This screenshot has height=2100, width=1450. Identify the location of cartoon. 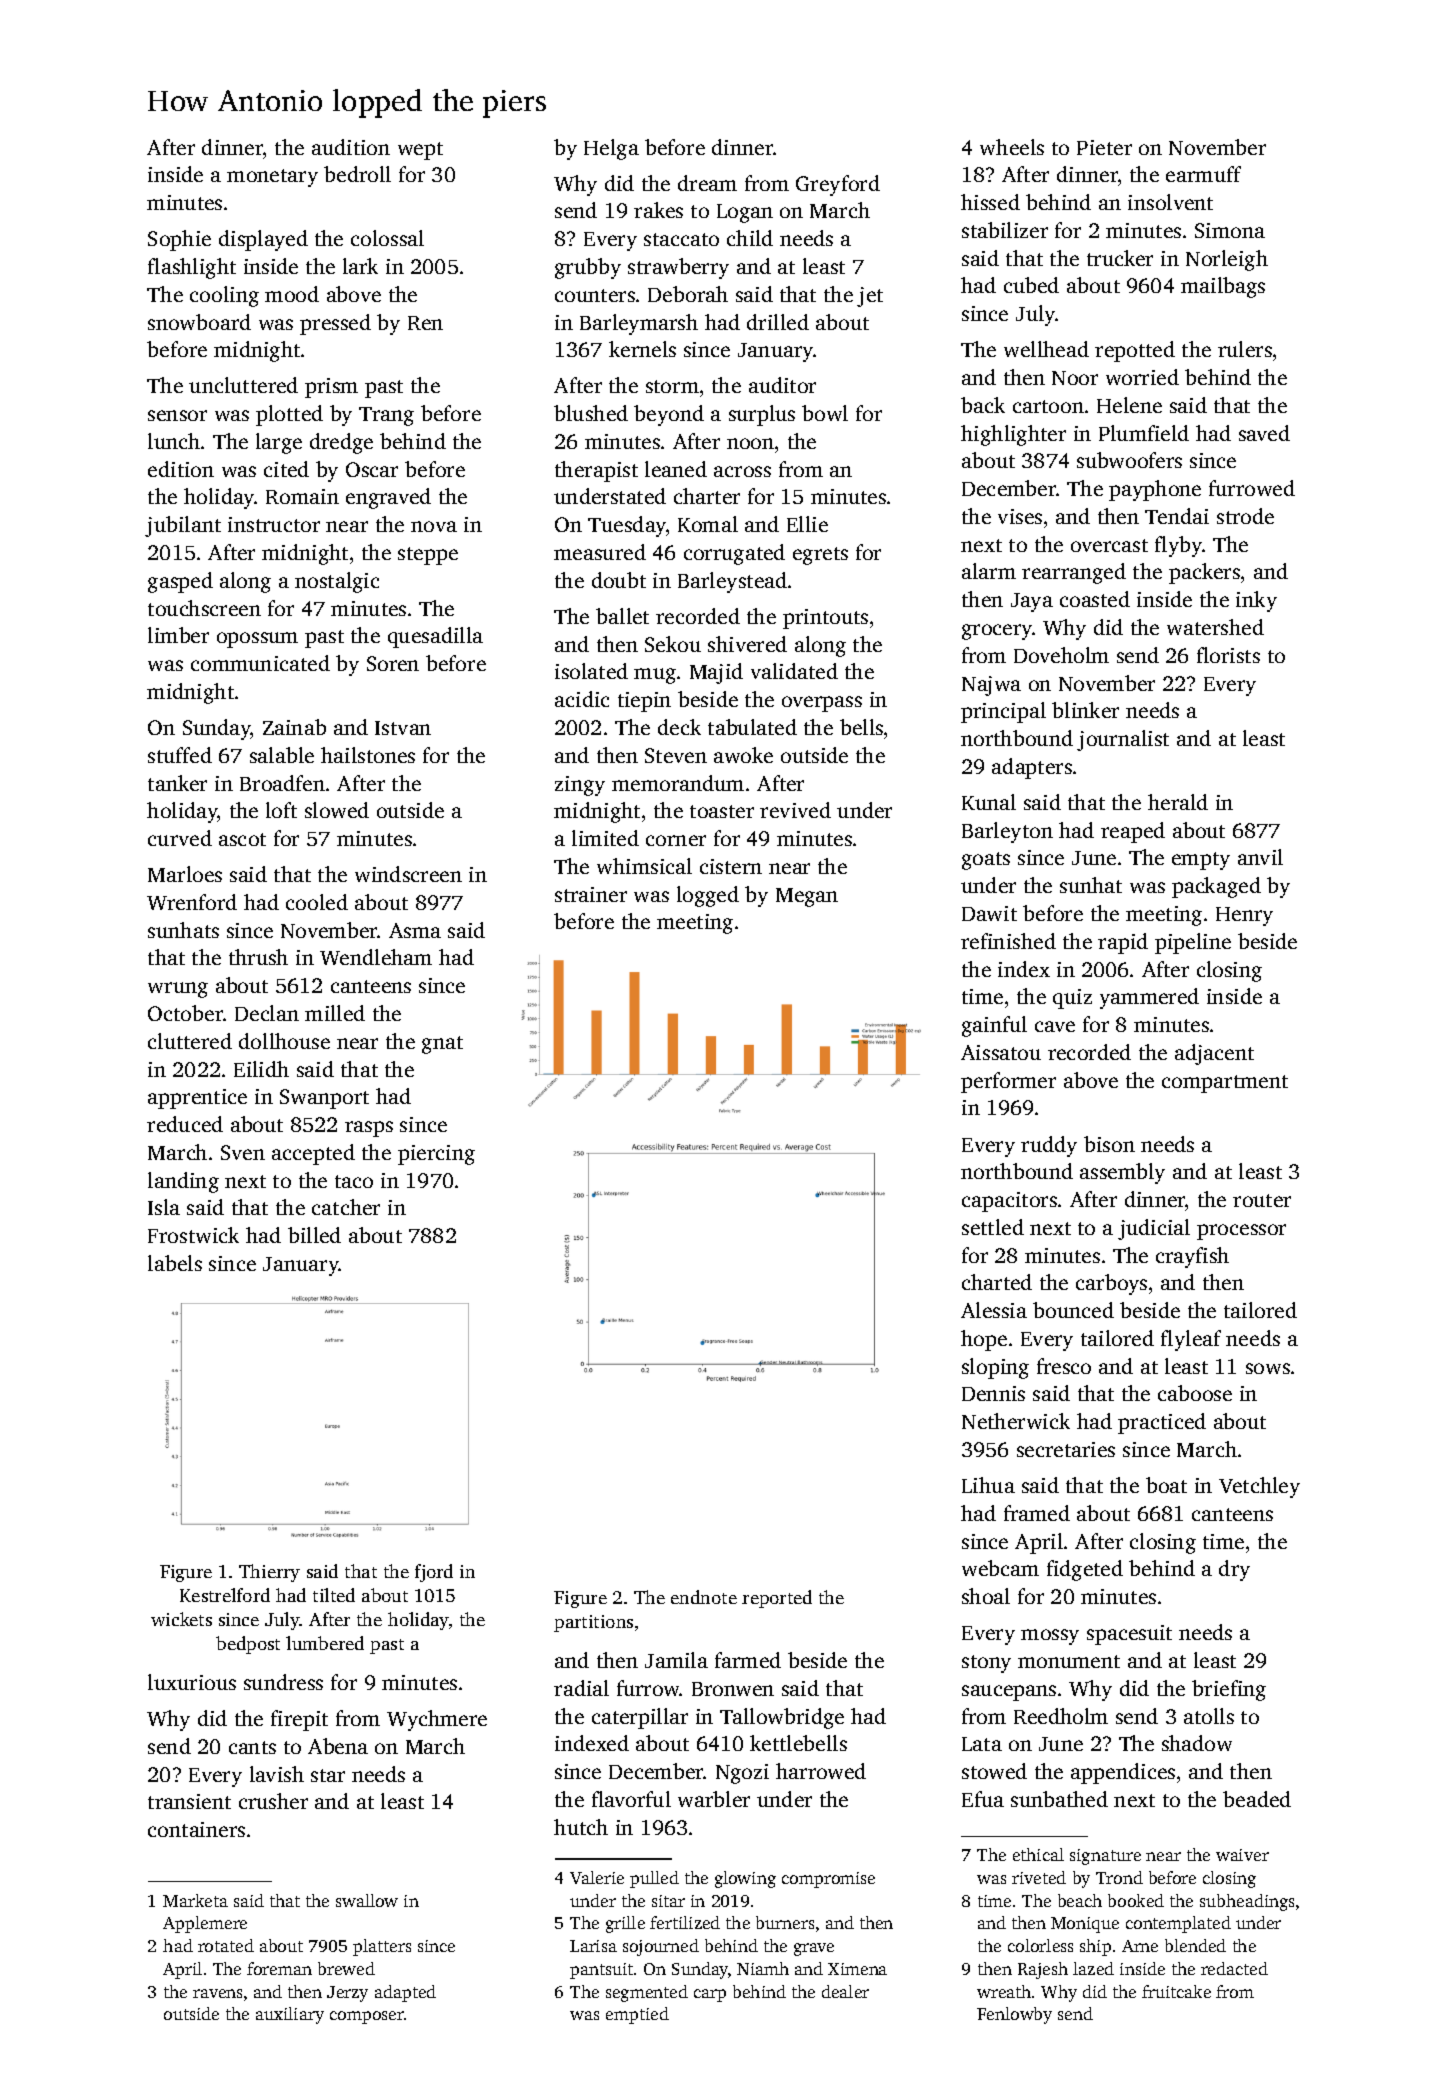
(1048, 406).
